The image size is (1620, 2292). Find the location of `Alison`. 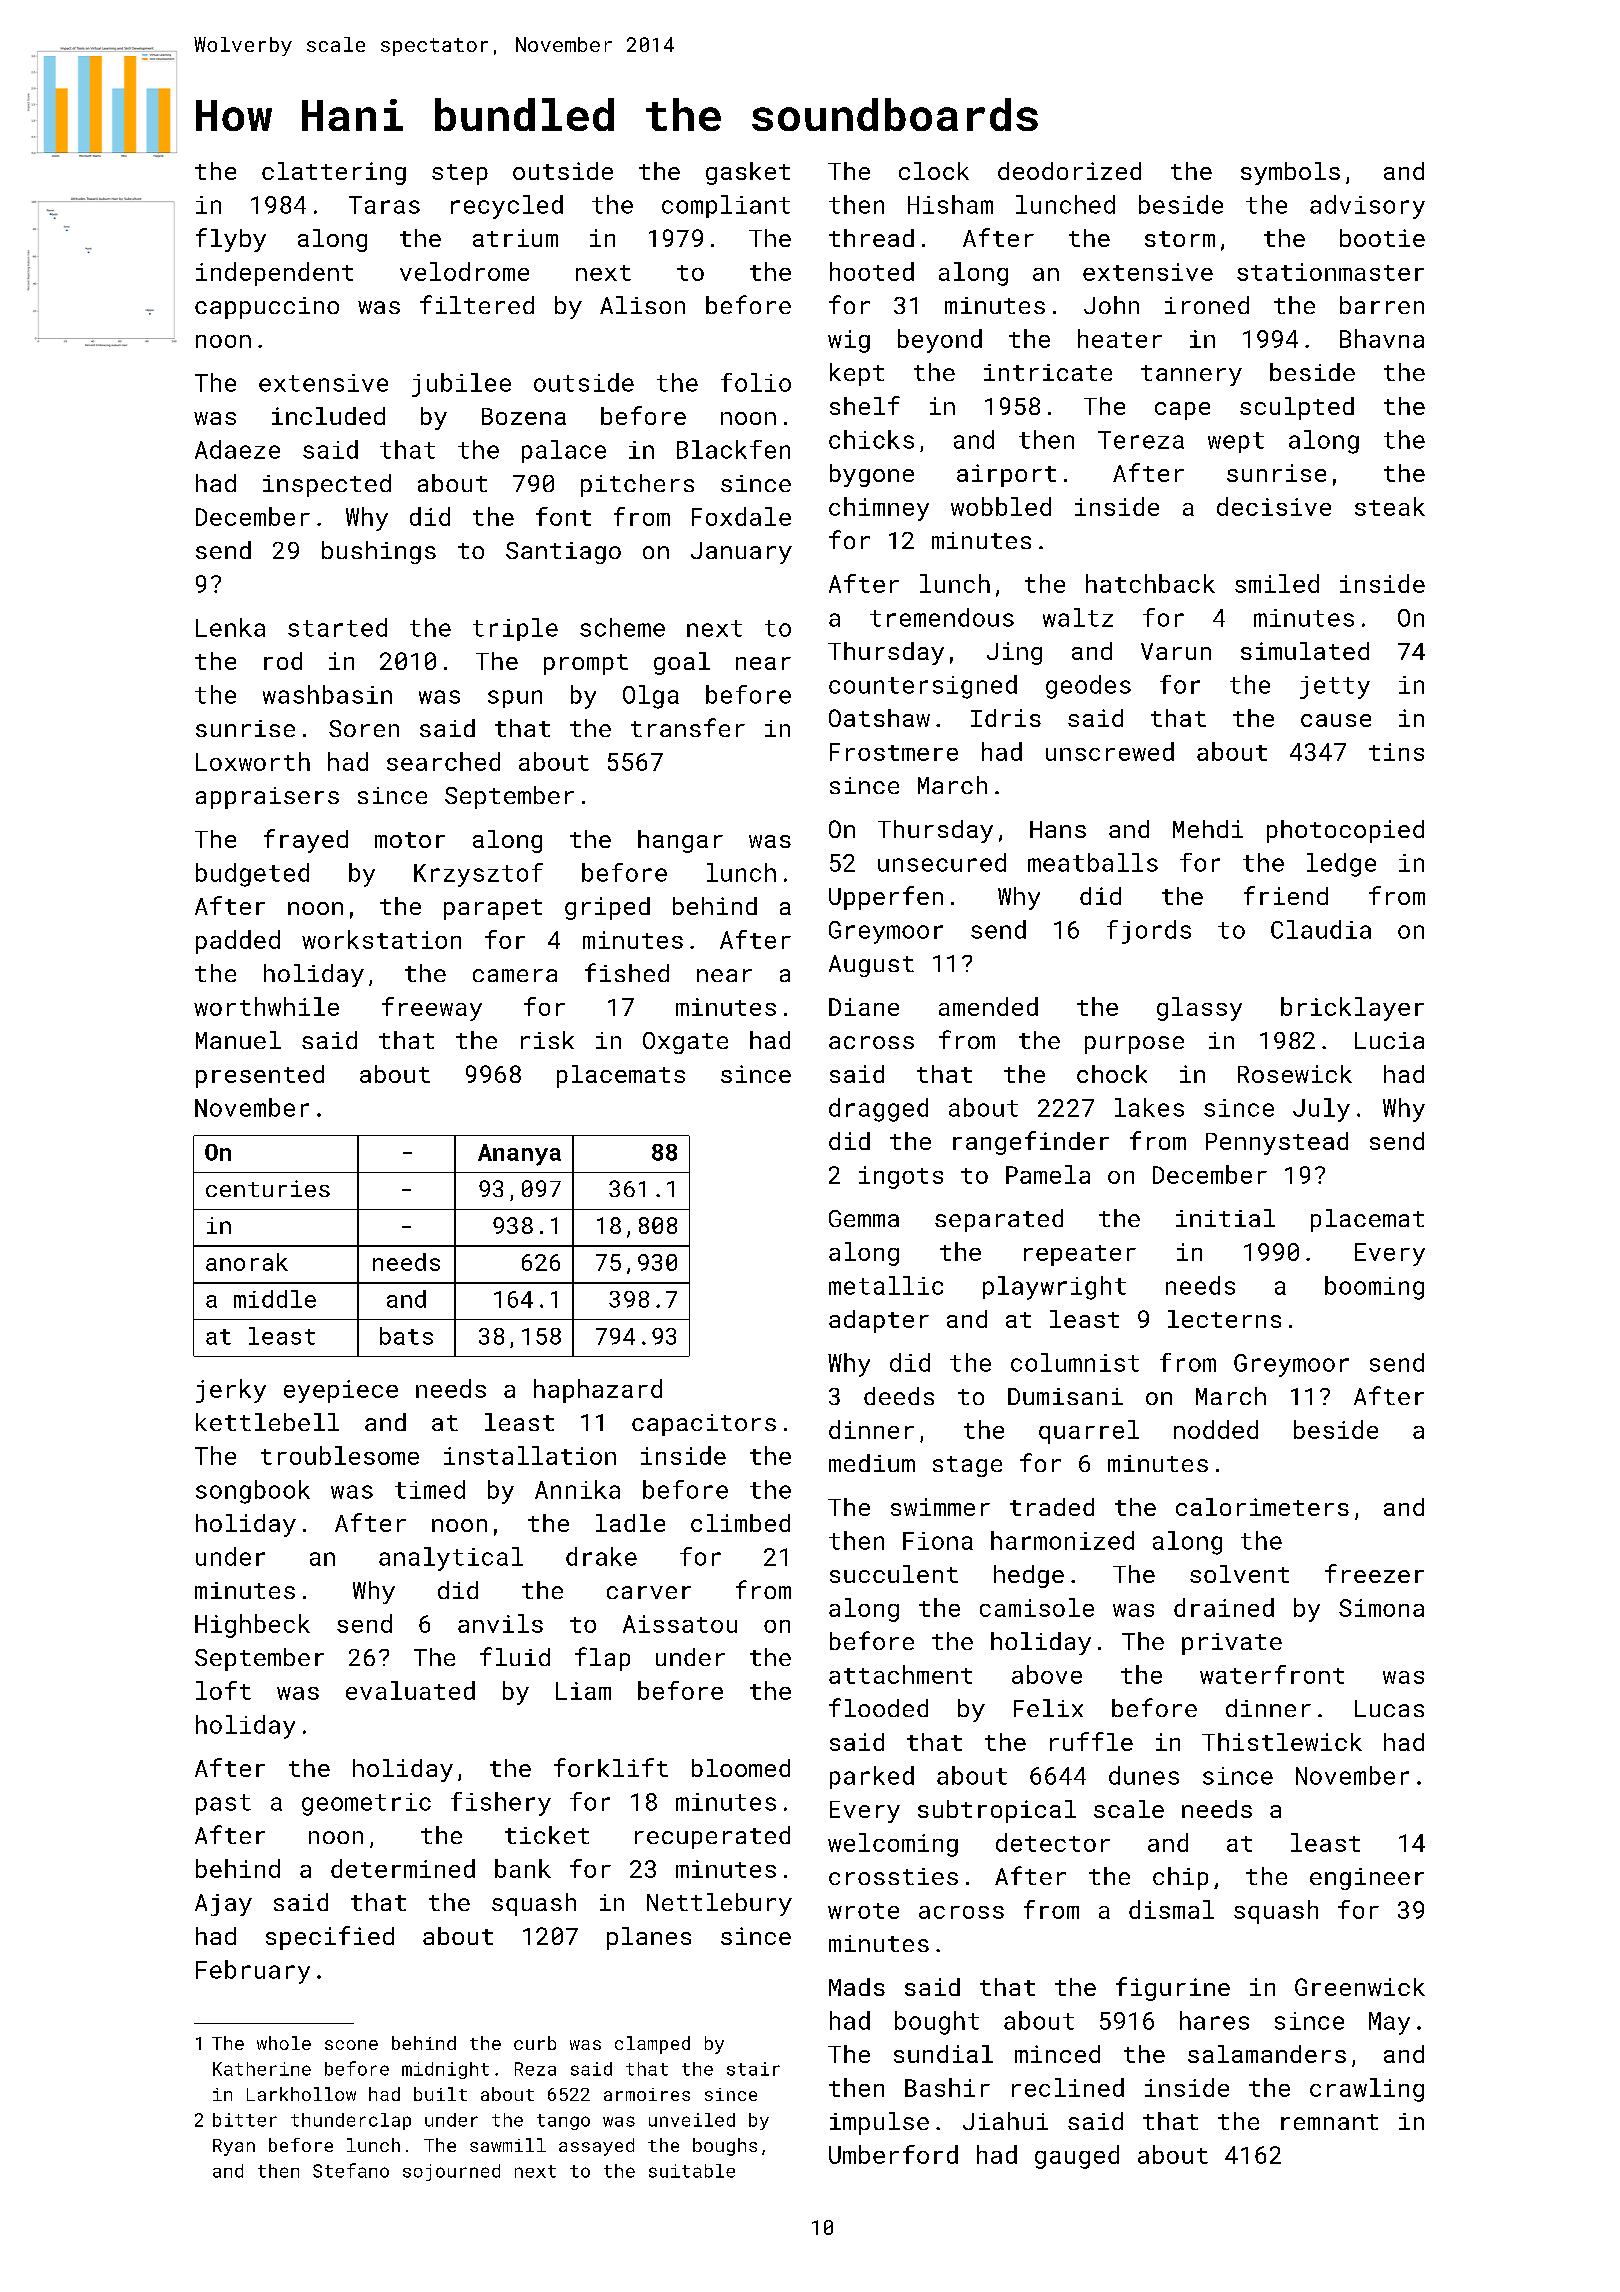

Alison is located at coordinates (642, 305).
